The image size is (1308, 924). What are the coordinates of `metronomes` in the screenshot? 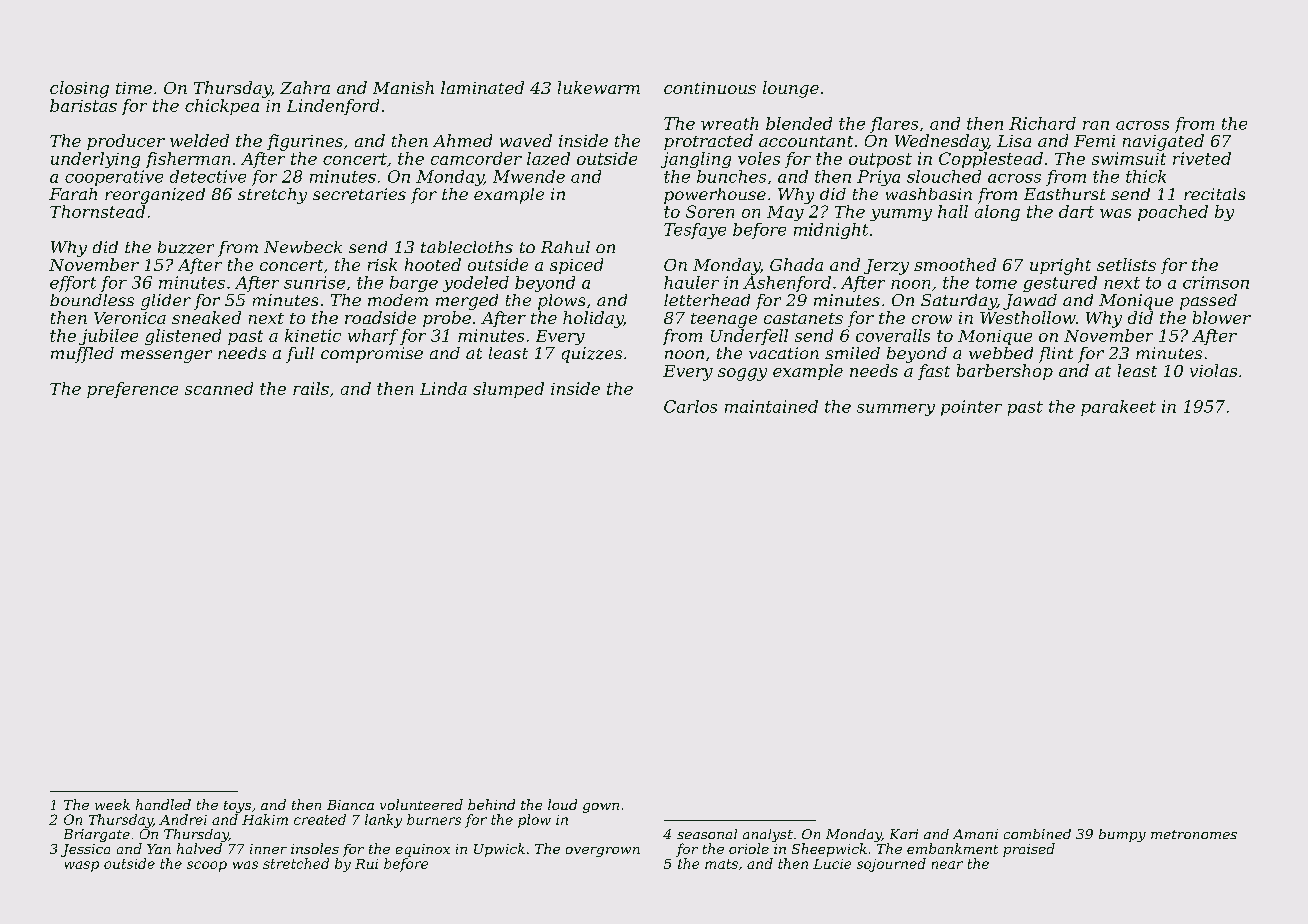 It's located at (1194, 834).
